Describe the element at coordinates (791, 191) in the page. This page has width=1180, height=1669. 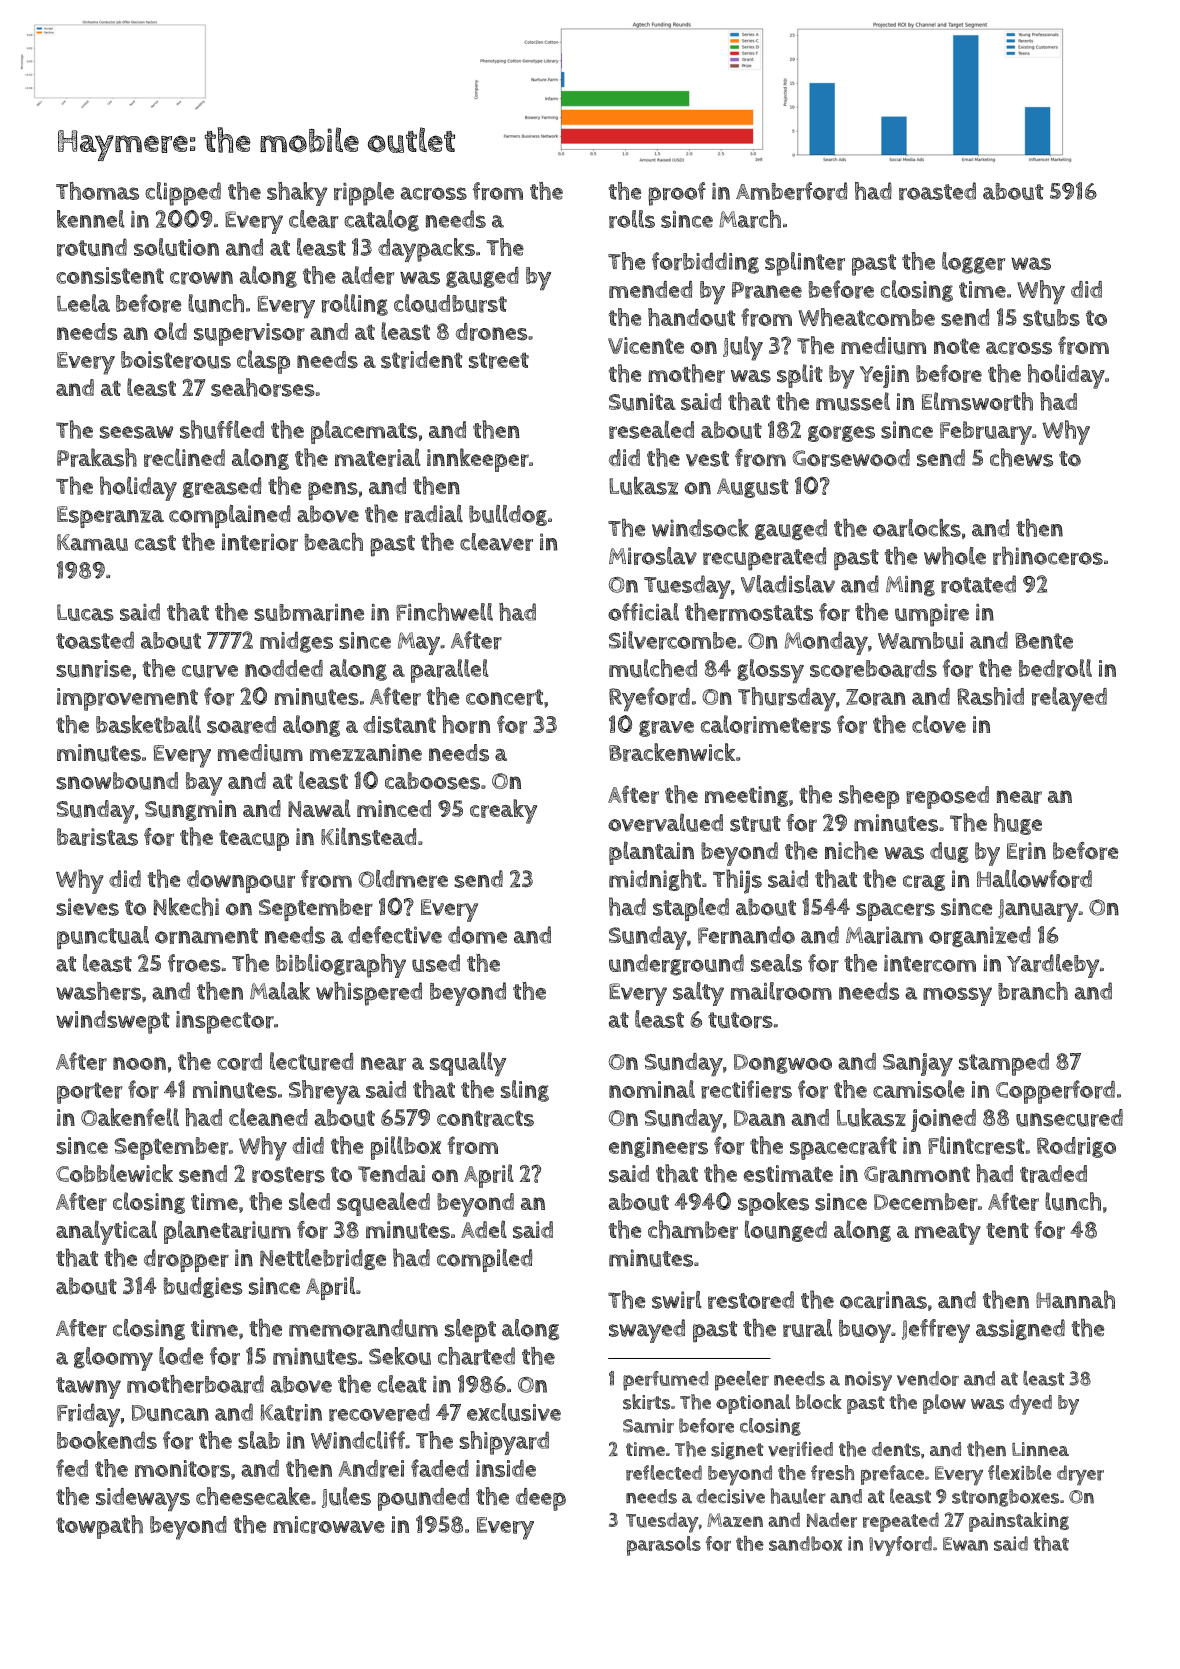
I see `Amberford` at that location.
